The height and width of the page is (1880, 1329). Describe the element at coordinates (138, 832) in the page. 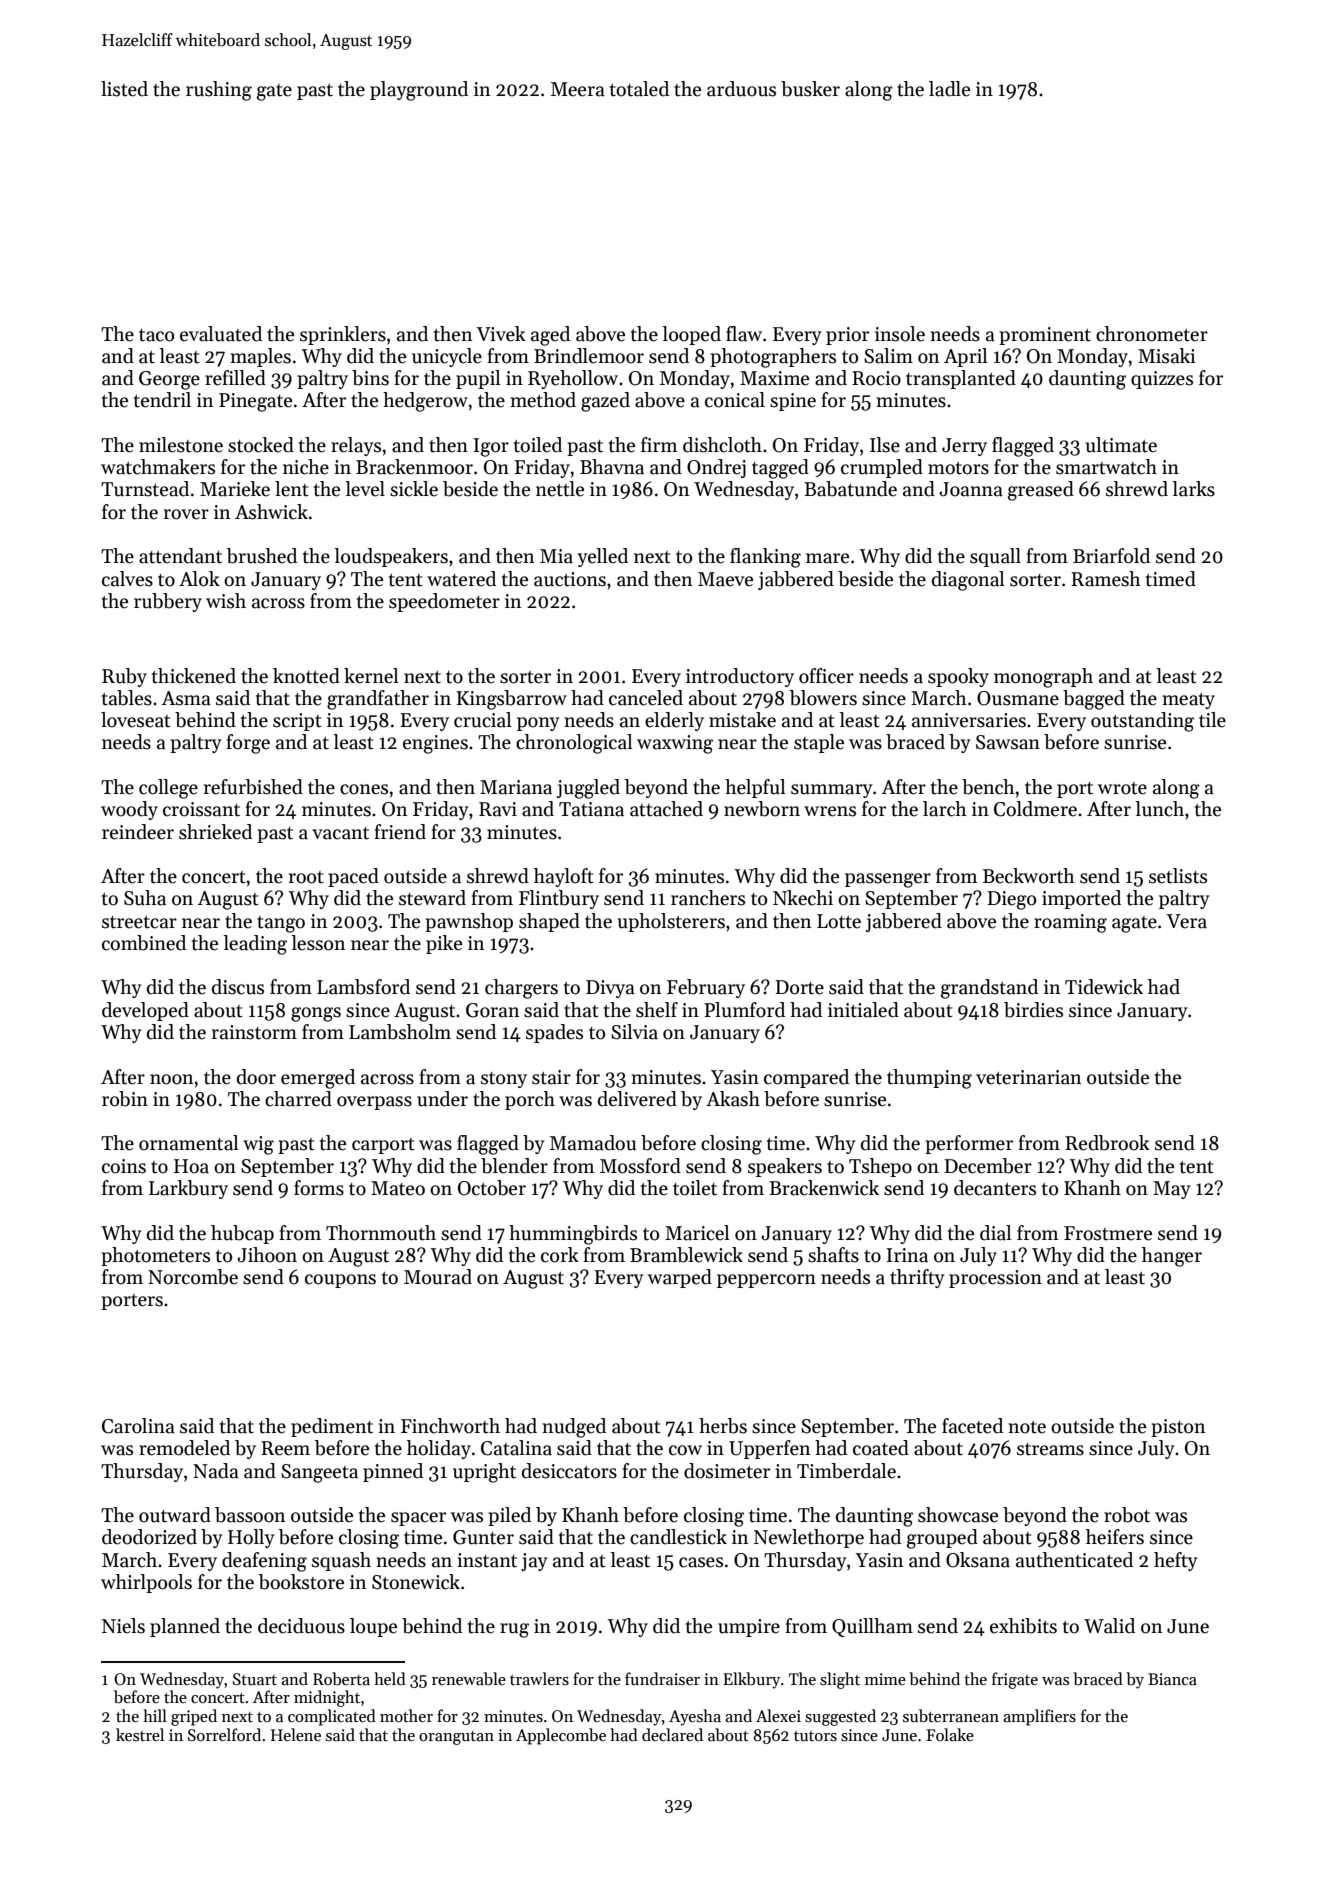

I see `reindeer` at that location.
